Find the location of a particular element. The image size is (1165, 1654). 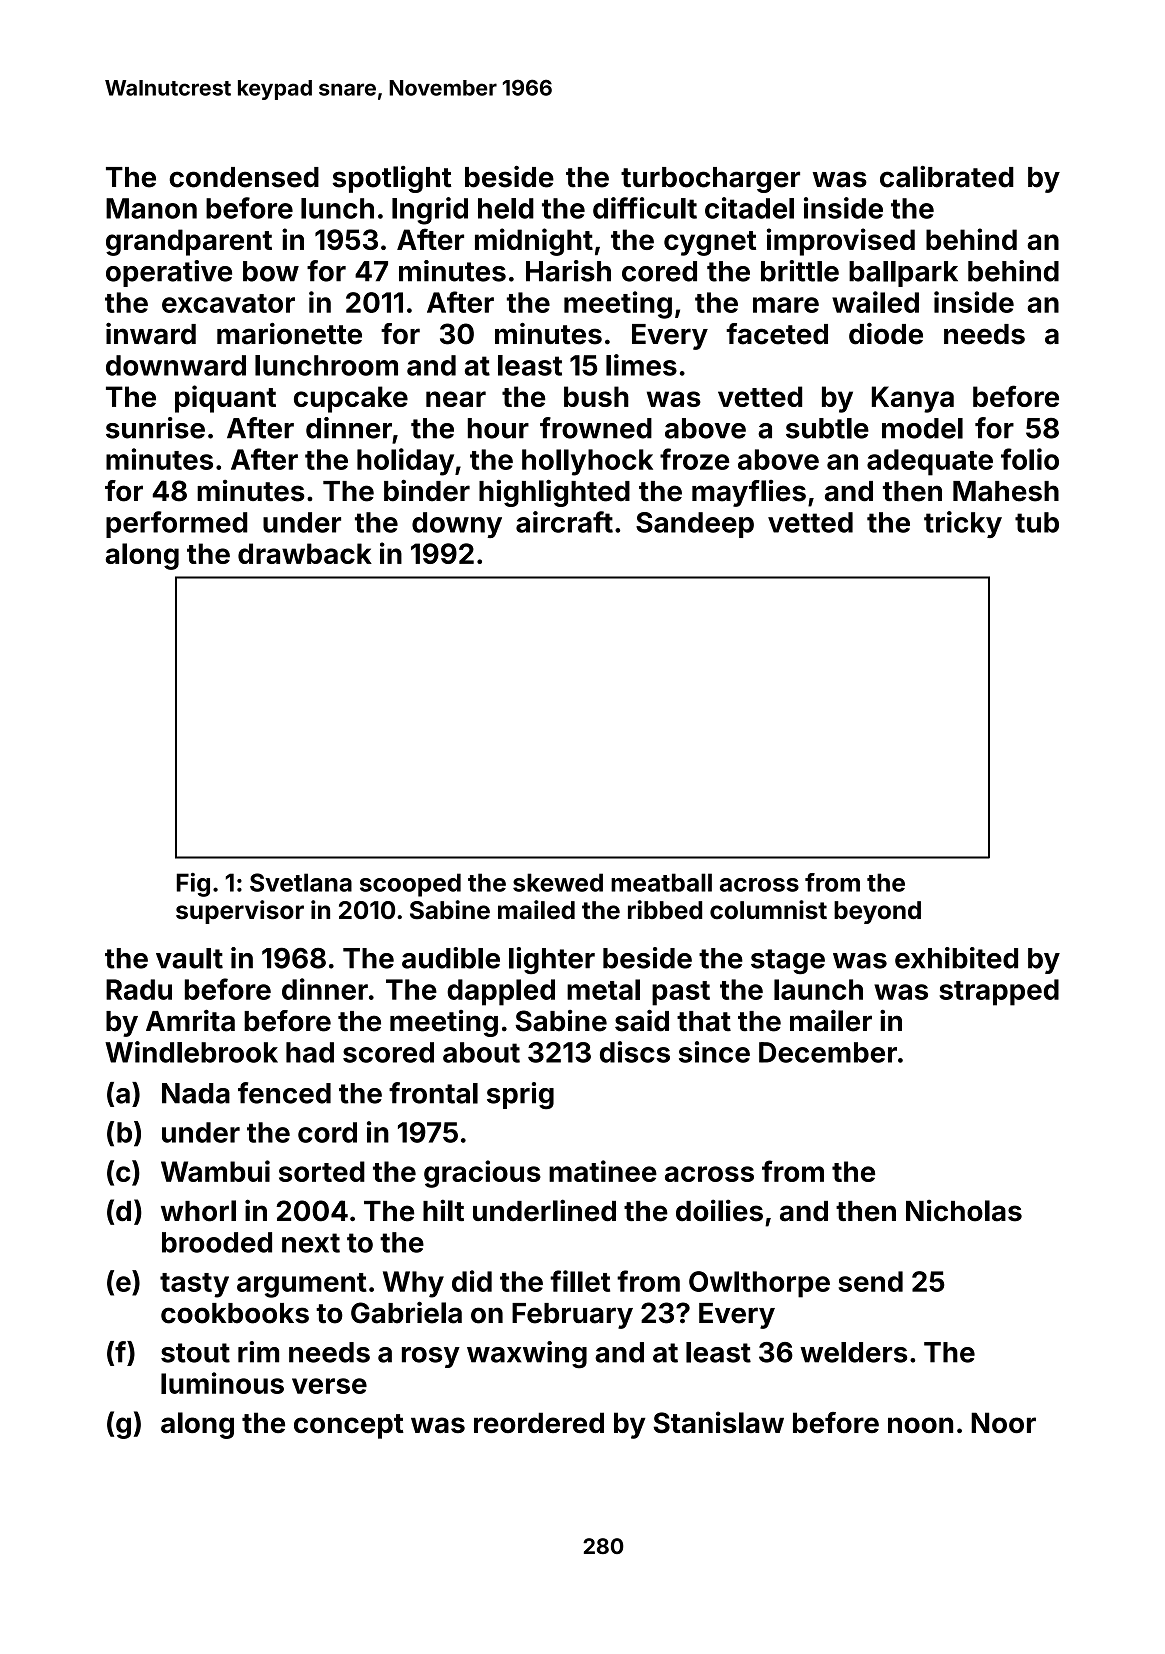

difficult is located at coordinates (645, 208).
